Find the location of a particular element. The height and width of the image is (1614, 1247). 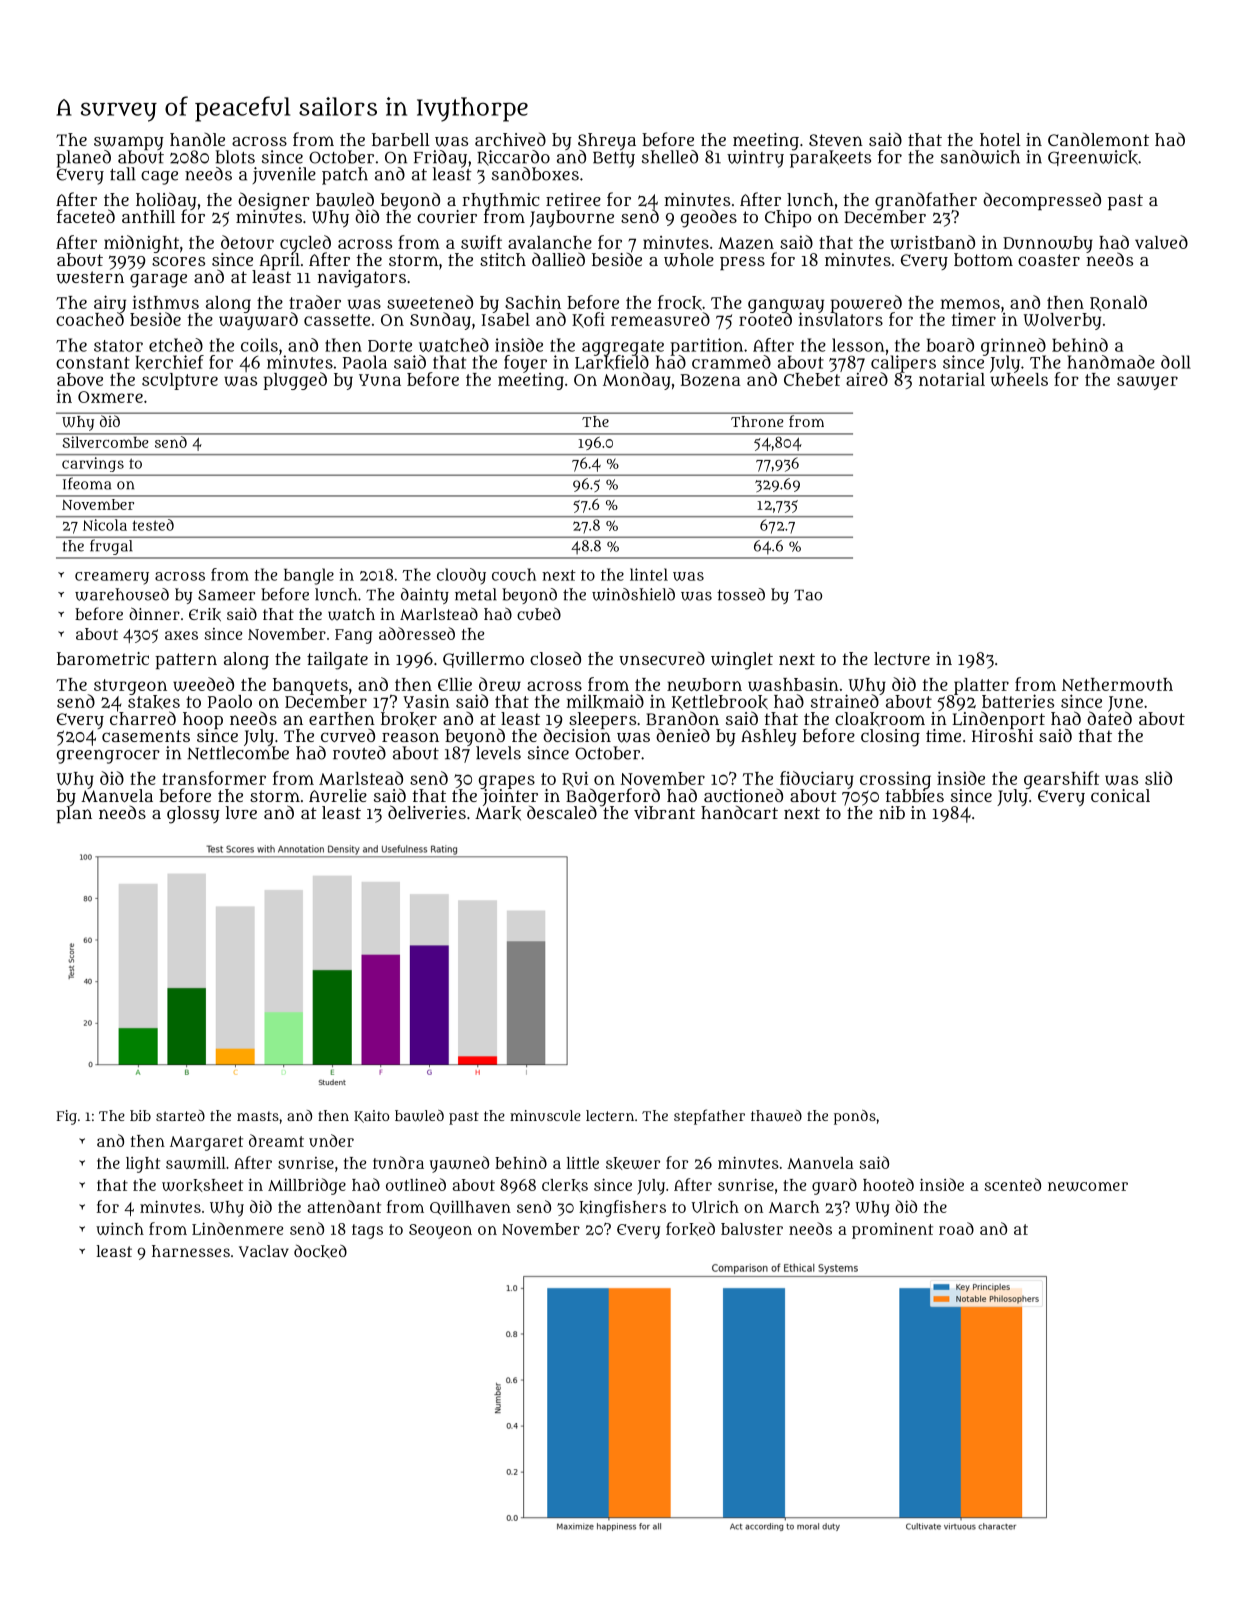

glossy is located at coordinates (193, 815).
